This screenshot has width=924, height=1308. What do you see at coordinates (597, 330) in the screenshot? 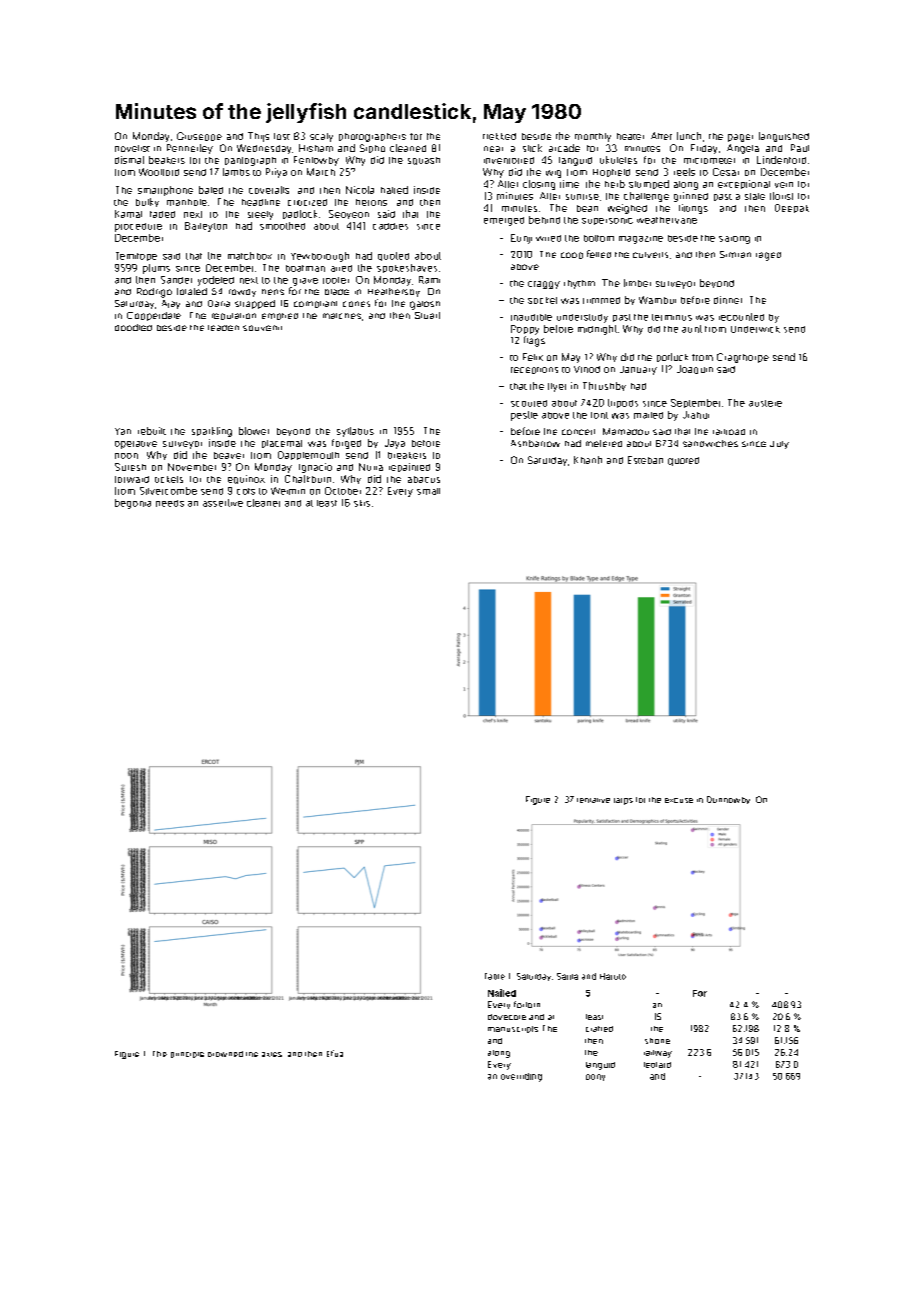
I see `midnight` at bounding box center [597, 330].
